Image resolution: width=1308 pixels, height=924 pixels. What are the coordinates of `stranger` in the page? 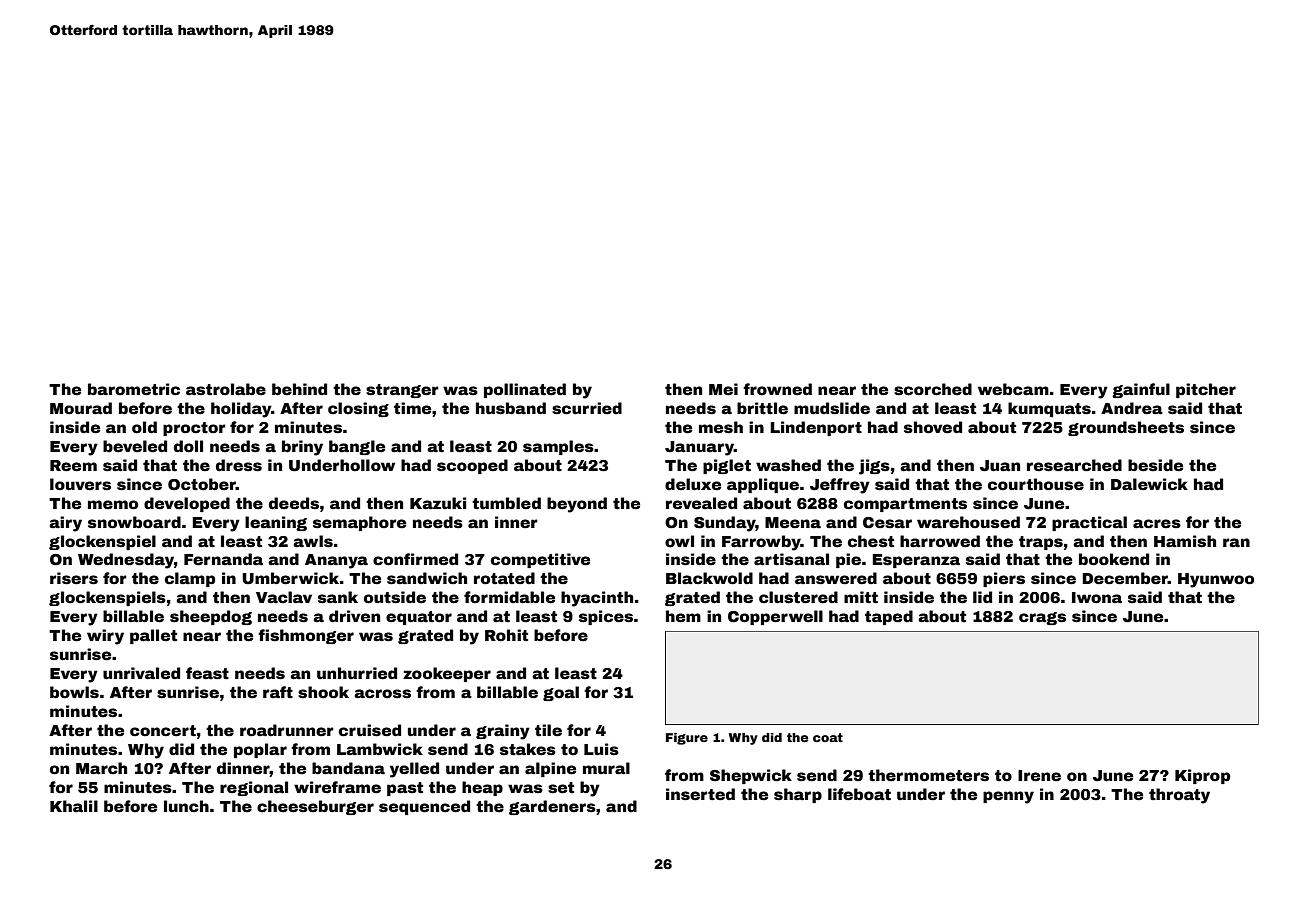 It's located at (402, 391).
